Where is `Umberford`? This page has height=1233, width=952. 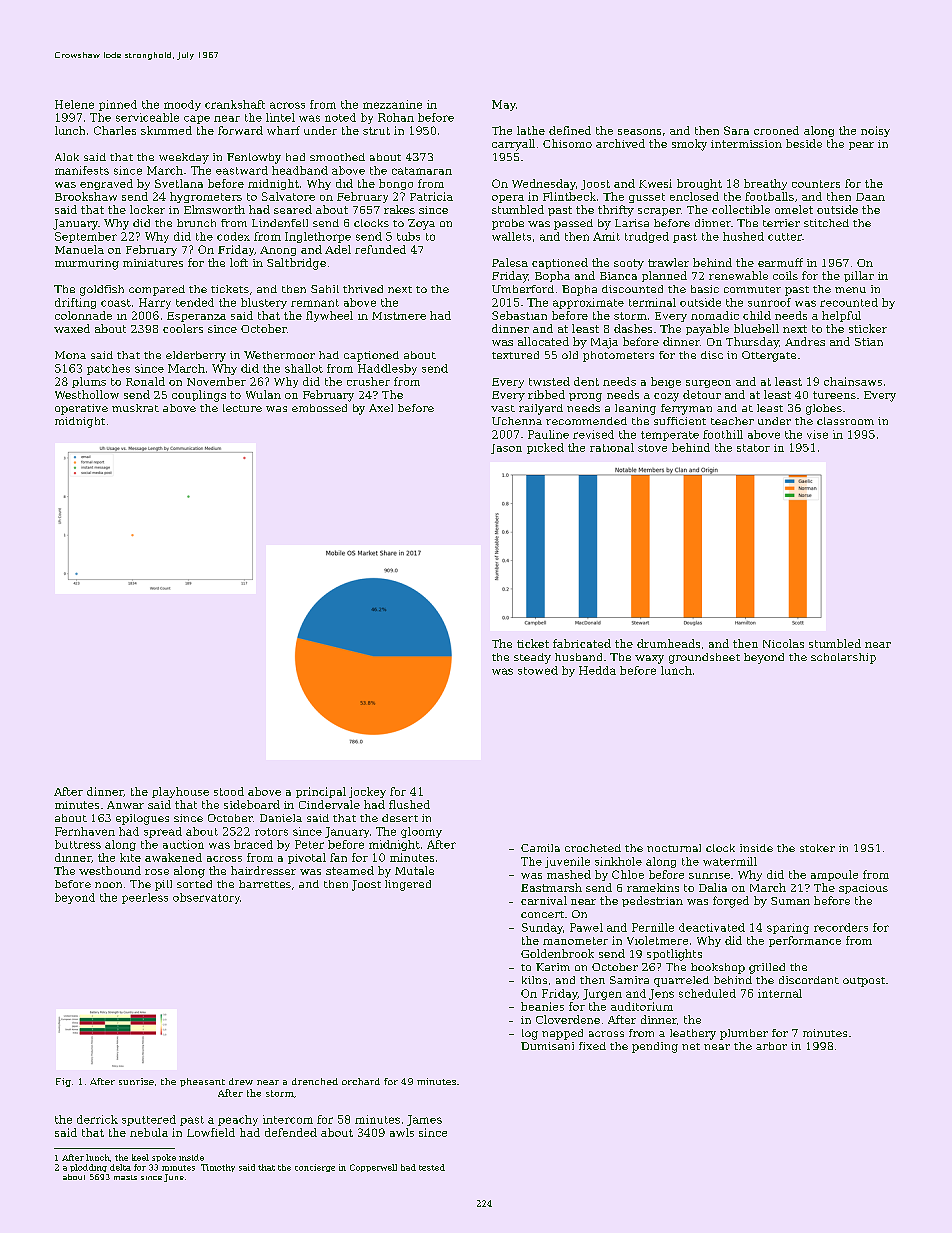
Umberford is located at coordinates (523, 289).
